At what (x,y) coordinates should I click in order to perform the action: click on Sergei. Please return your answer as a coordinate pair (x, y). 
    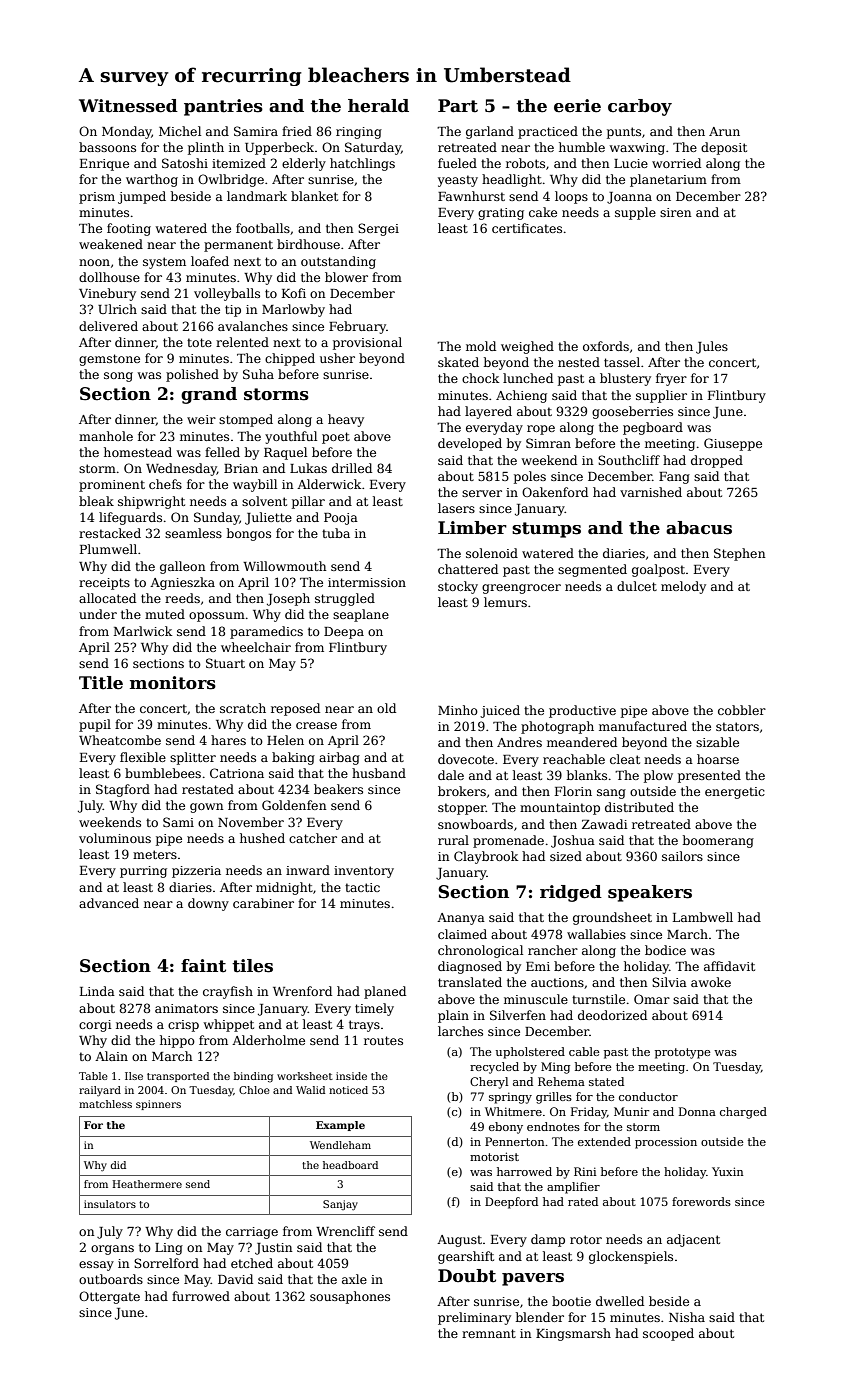
    Looking at the image, I should click on (378, 229).
